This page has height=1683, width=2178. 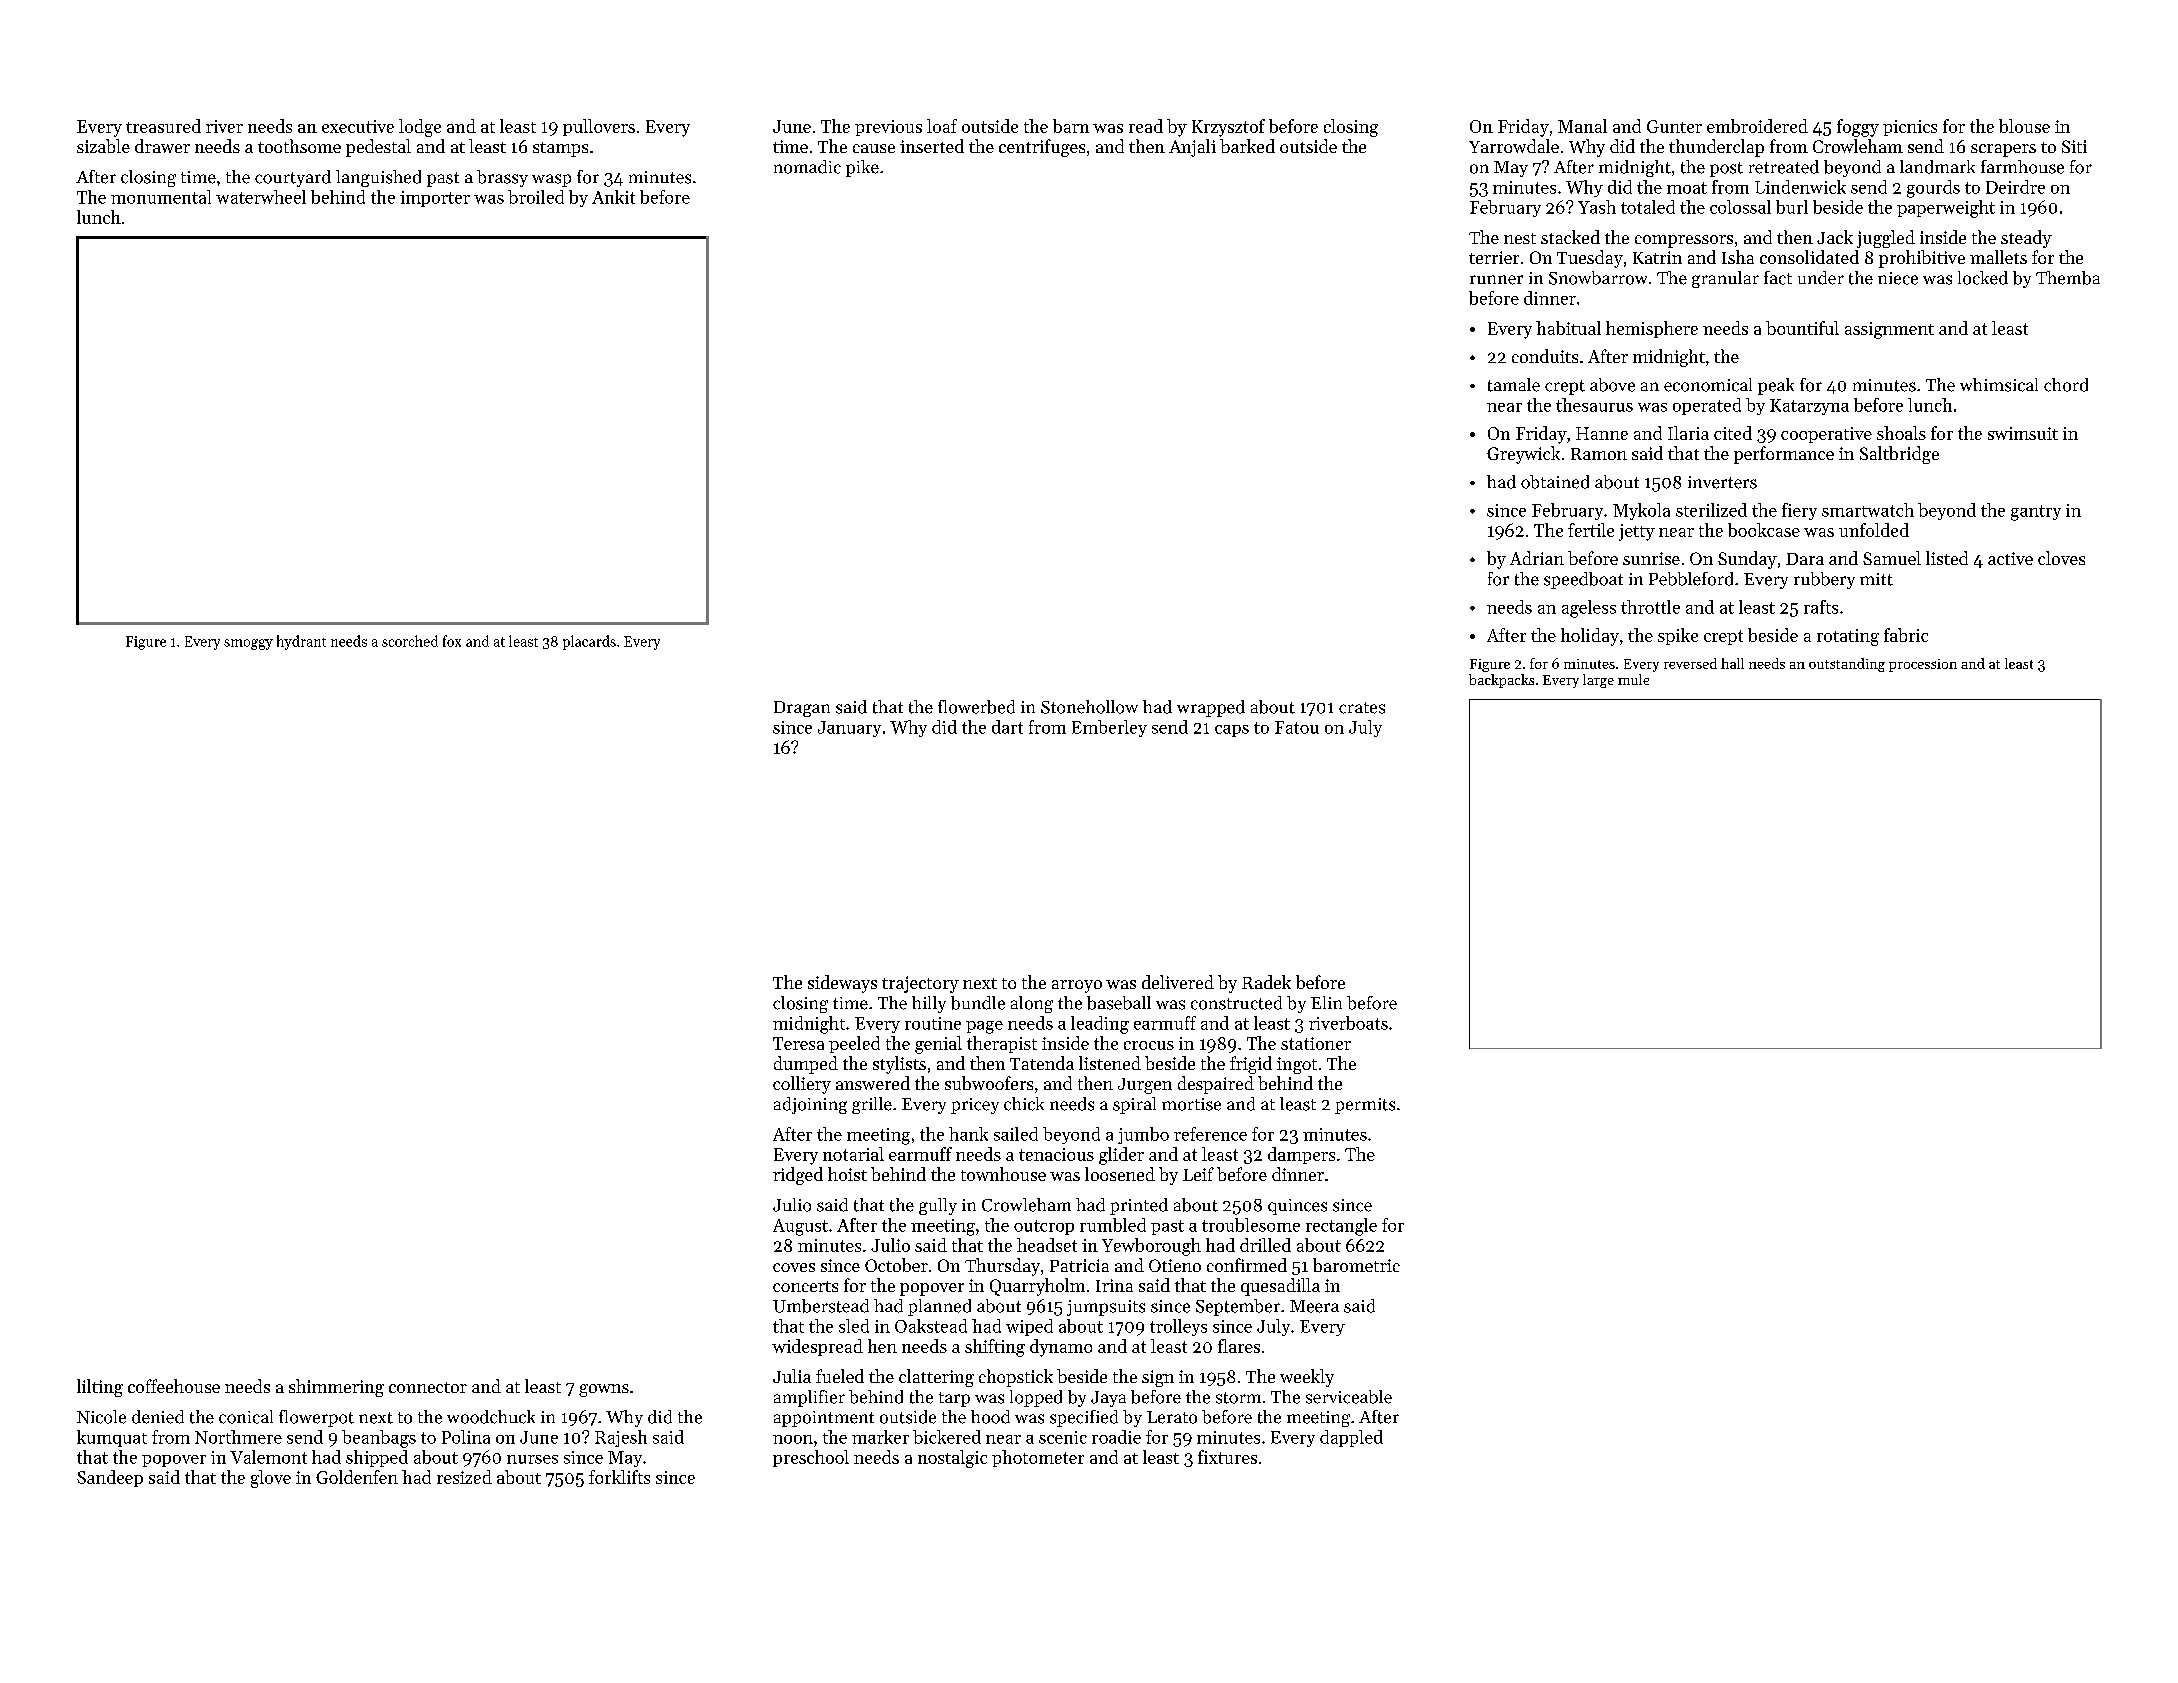 I want to click on executive, so click(x=358, y=126).
